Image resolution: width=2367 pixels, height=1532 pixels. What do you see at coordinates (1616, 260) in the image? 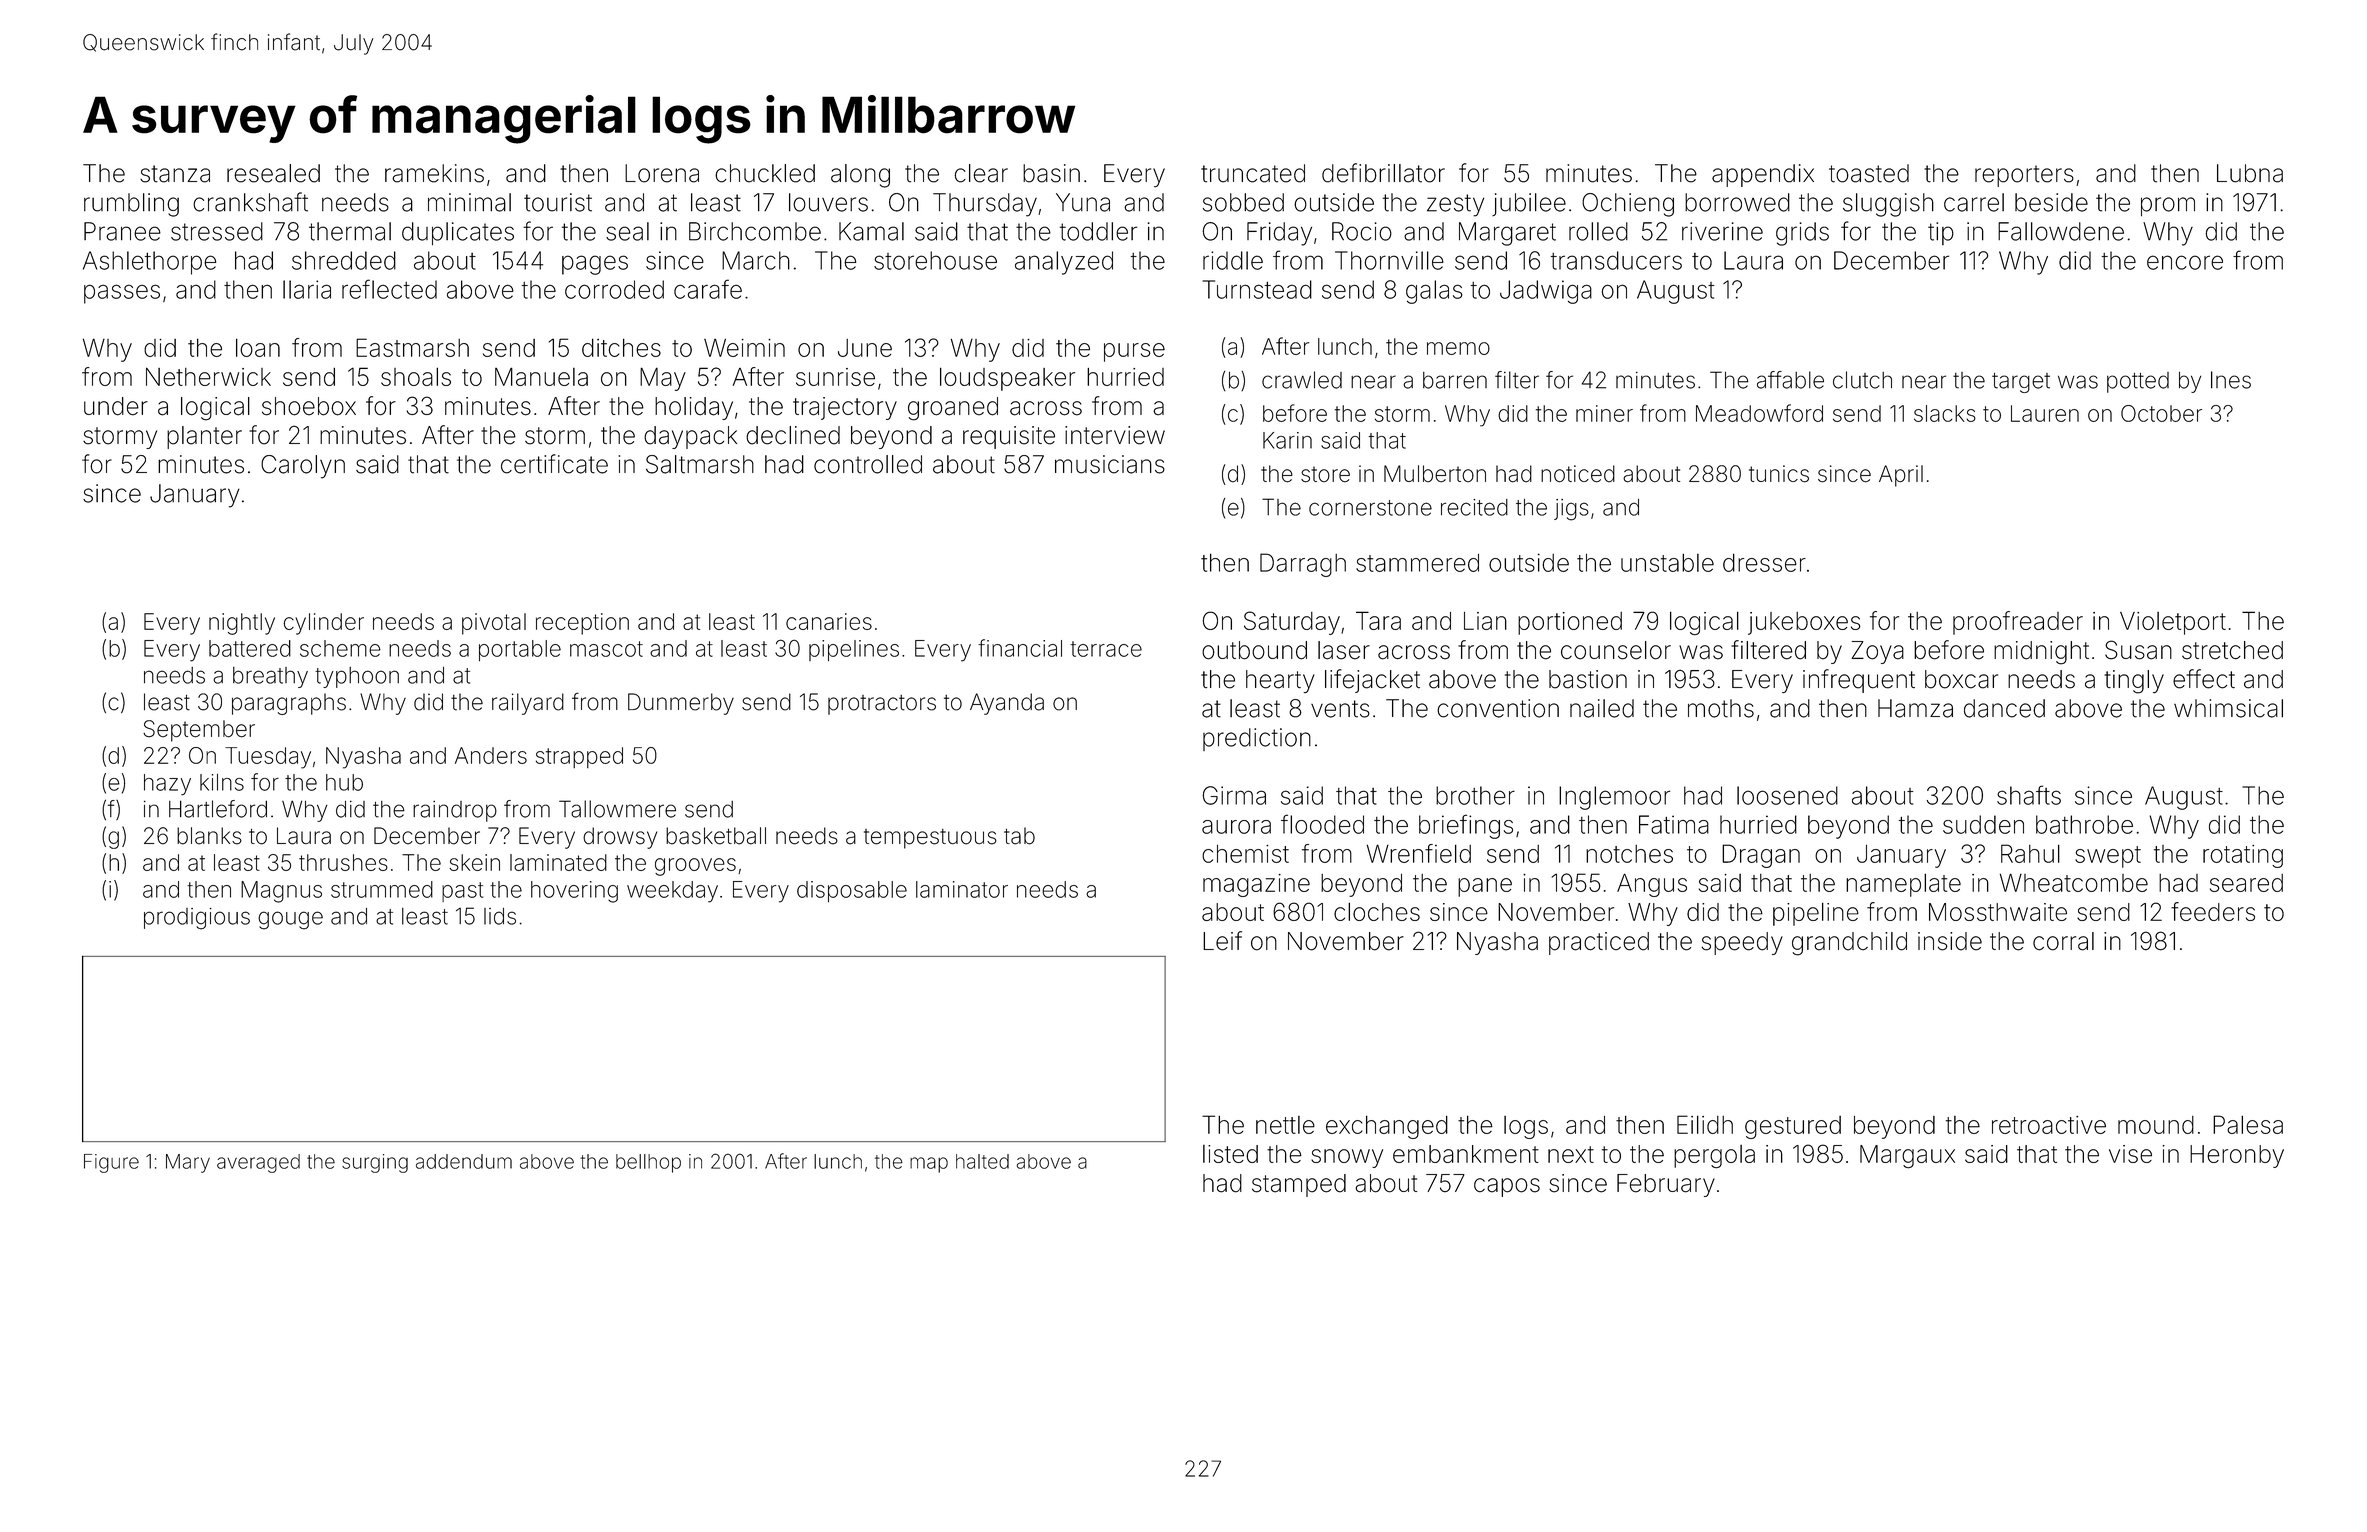
I see `transducers` at bounding box center [1616, 260].
